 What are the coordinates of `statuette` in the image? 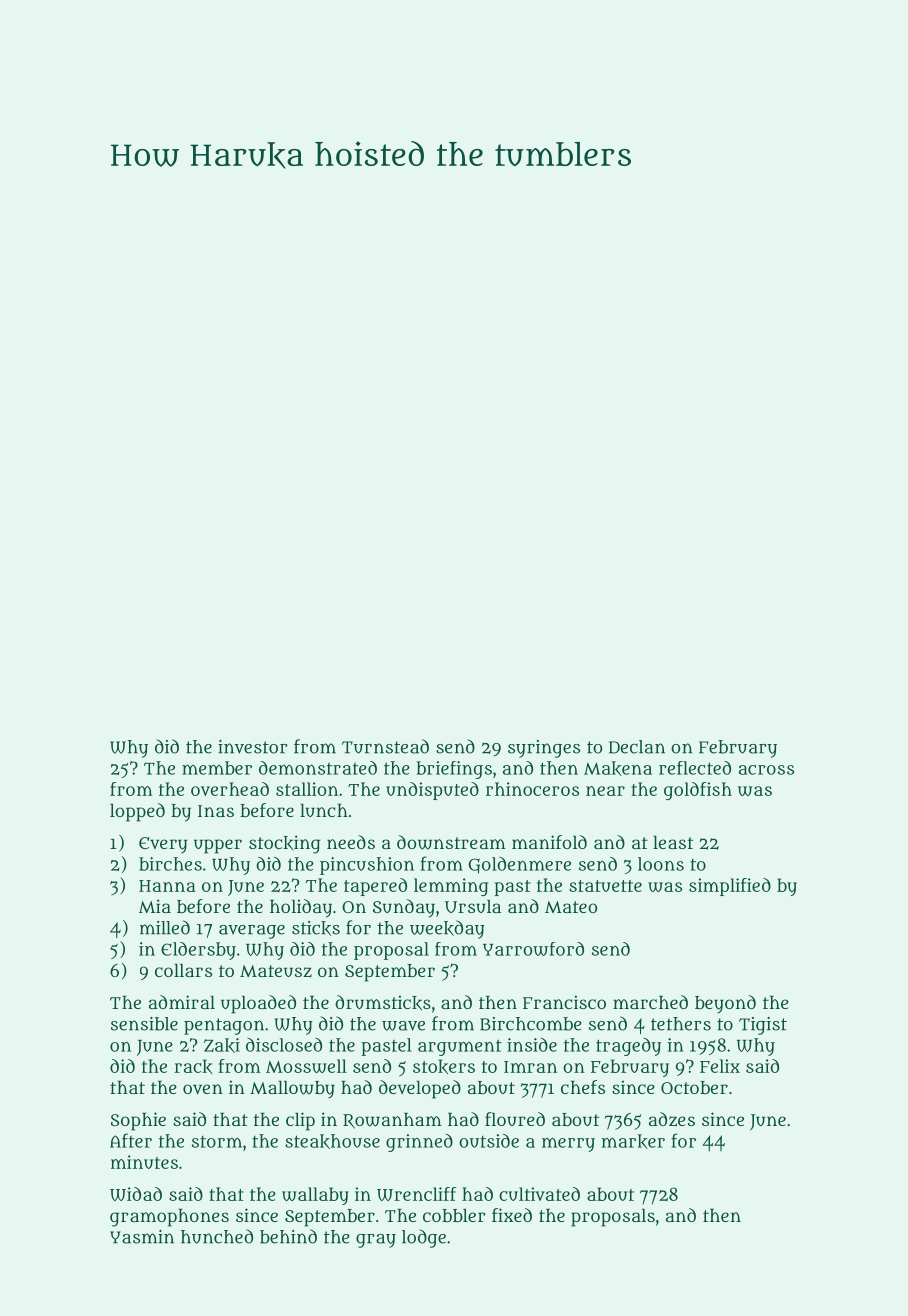 It's located at (605, 886).
